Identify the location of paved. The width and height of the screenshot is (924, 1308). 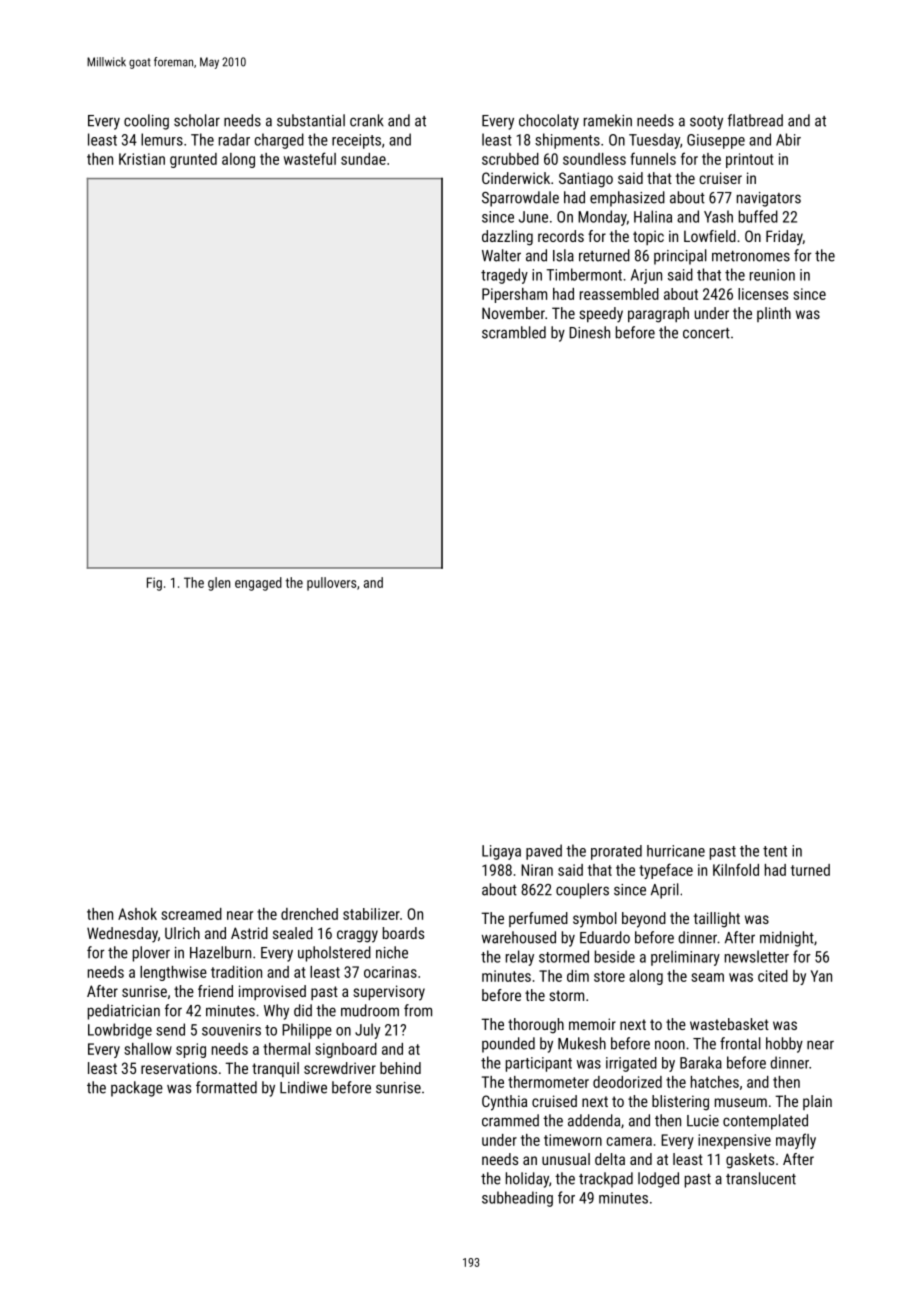
(544, 852).
